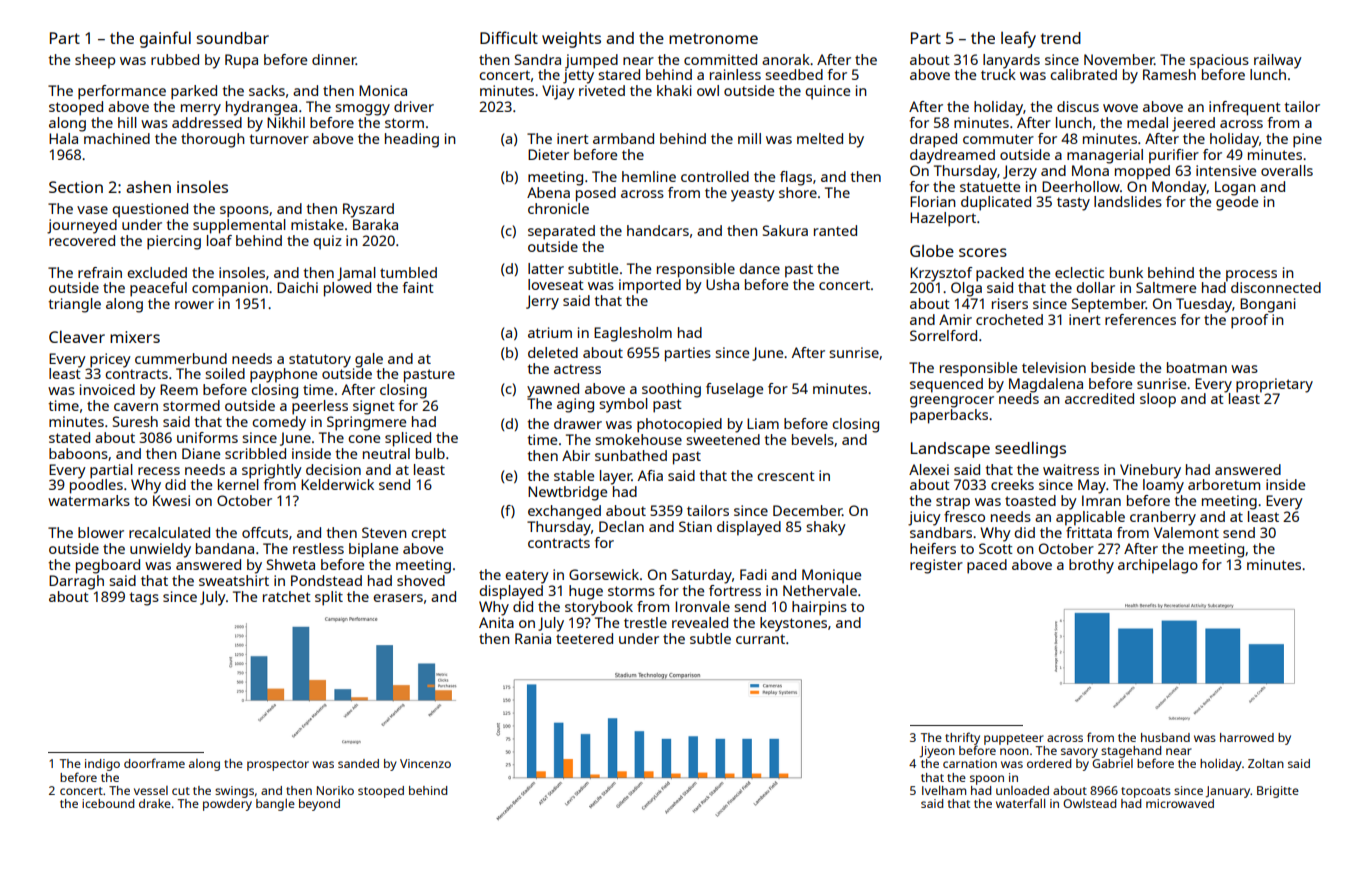 The width and height of the screenshot is (1372, 887). I want to click on crescent, so click(786, 476).
